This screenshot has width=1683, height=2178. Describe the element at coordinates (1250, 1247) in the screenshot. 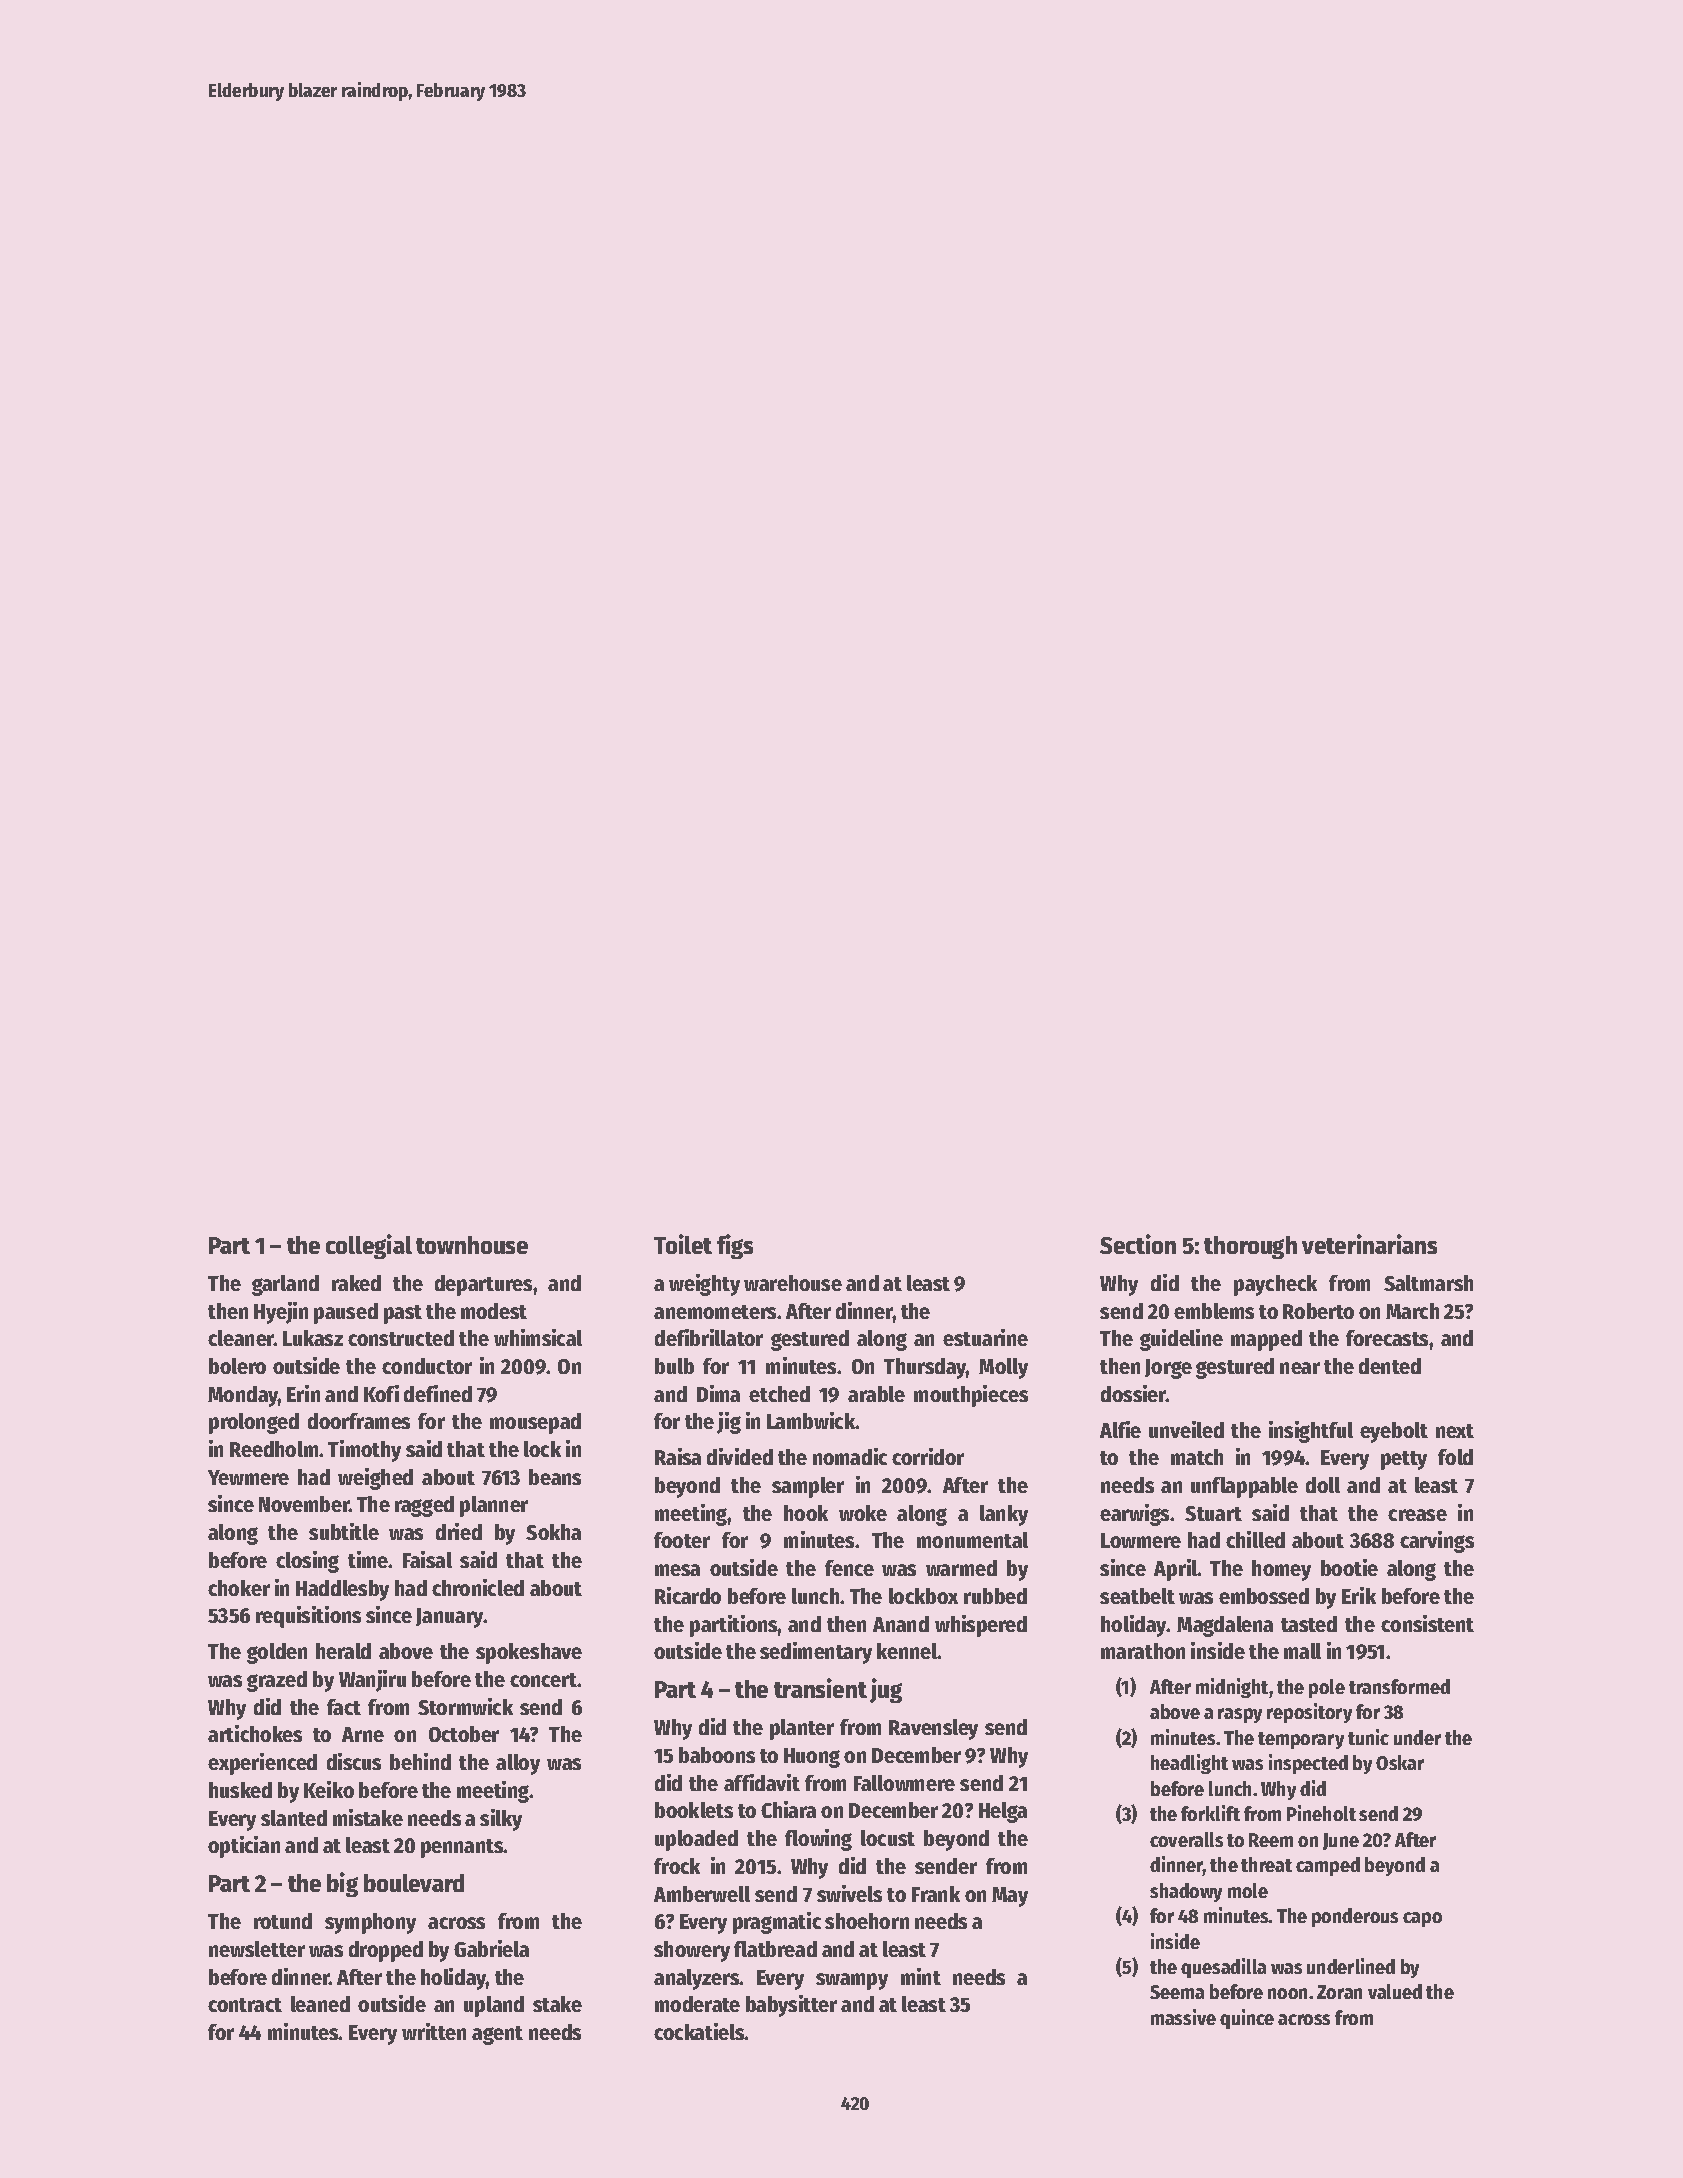

I see `thorough` at that location.
